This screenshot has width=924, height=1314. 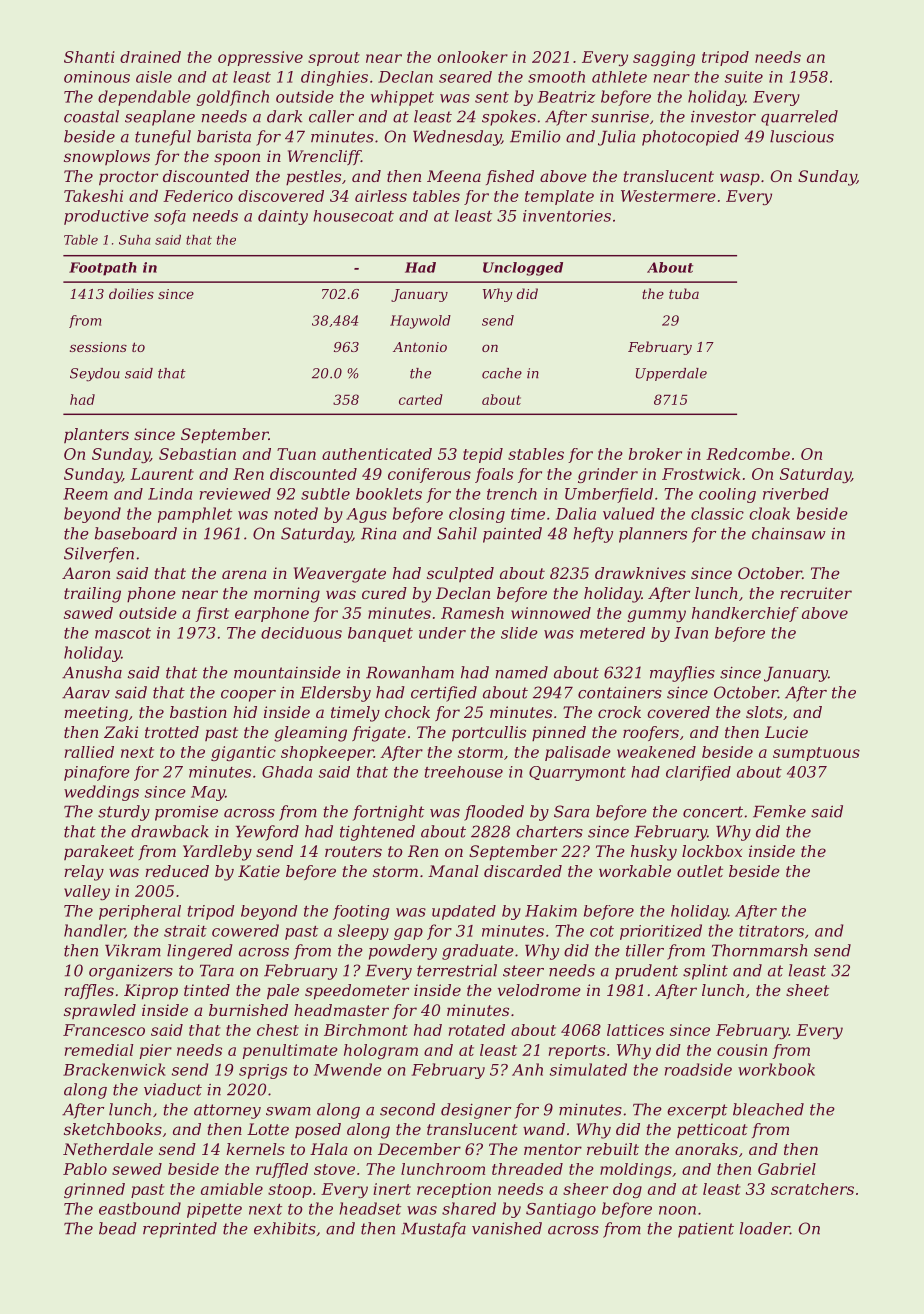 What do you see at coordinates (651, 733) in the screenshot?
I see `roofers` at bounding box center [651, 733].
